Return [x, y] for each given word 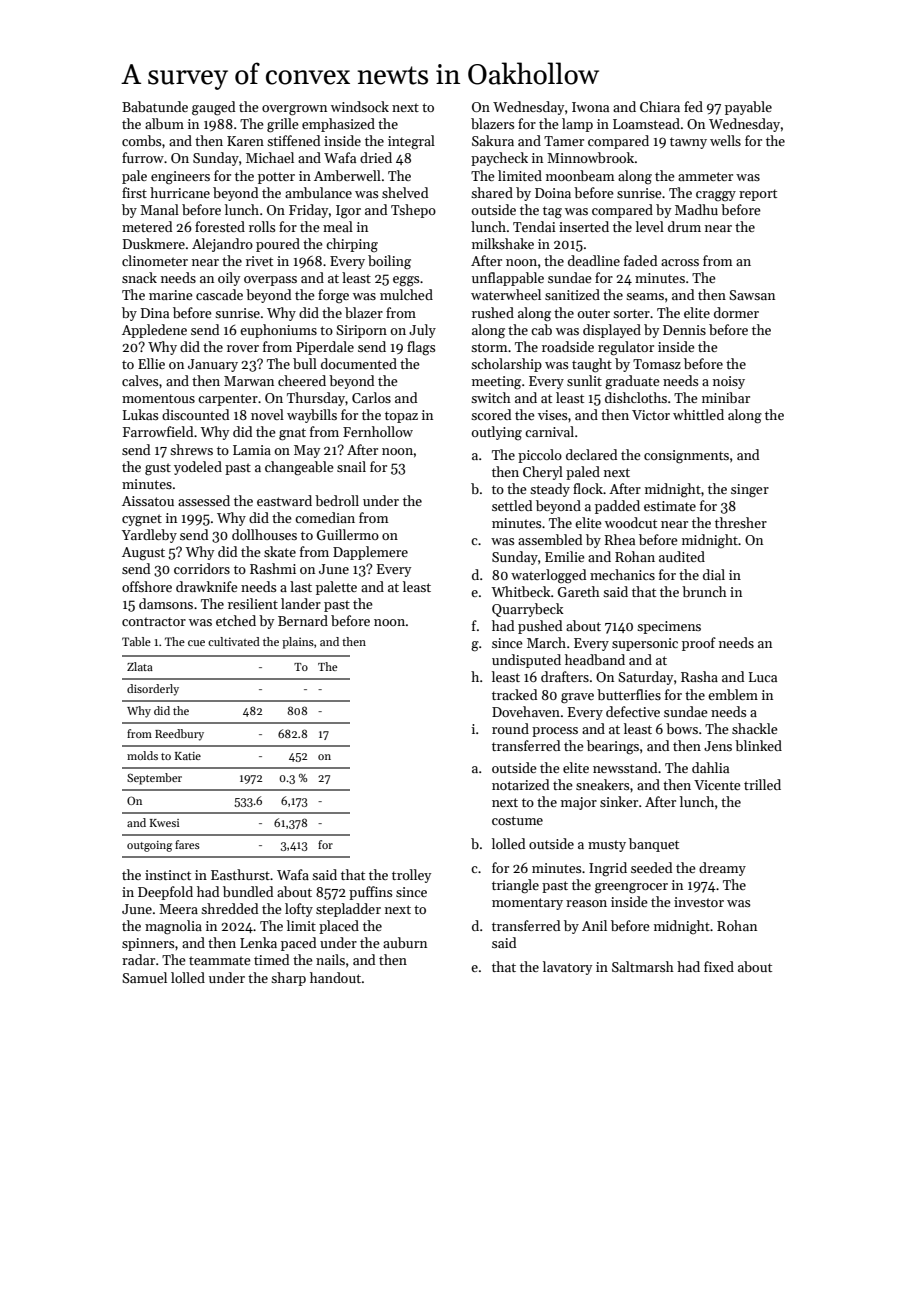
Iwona [590, 107]
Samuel [144, 977]
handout [335, 977]
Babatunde [155, 106]
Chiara [660, 106]
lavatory [567, 968]
